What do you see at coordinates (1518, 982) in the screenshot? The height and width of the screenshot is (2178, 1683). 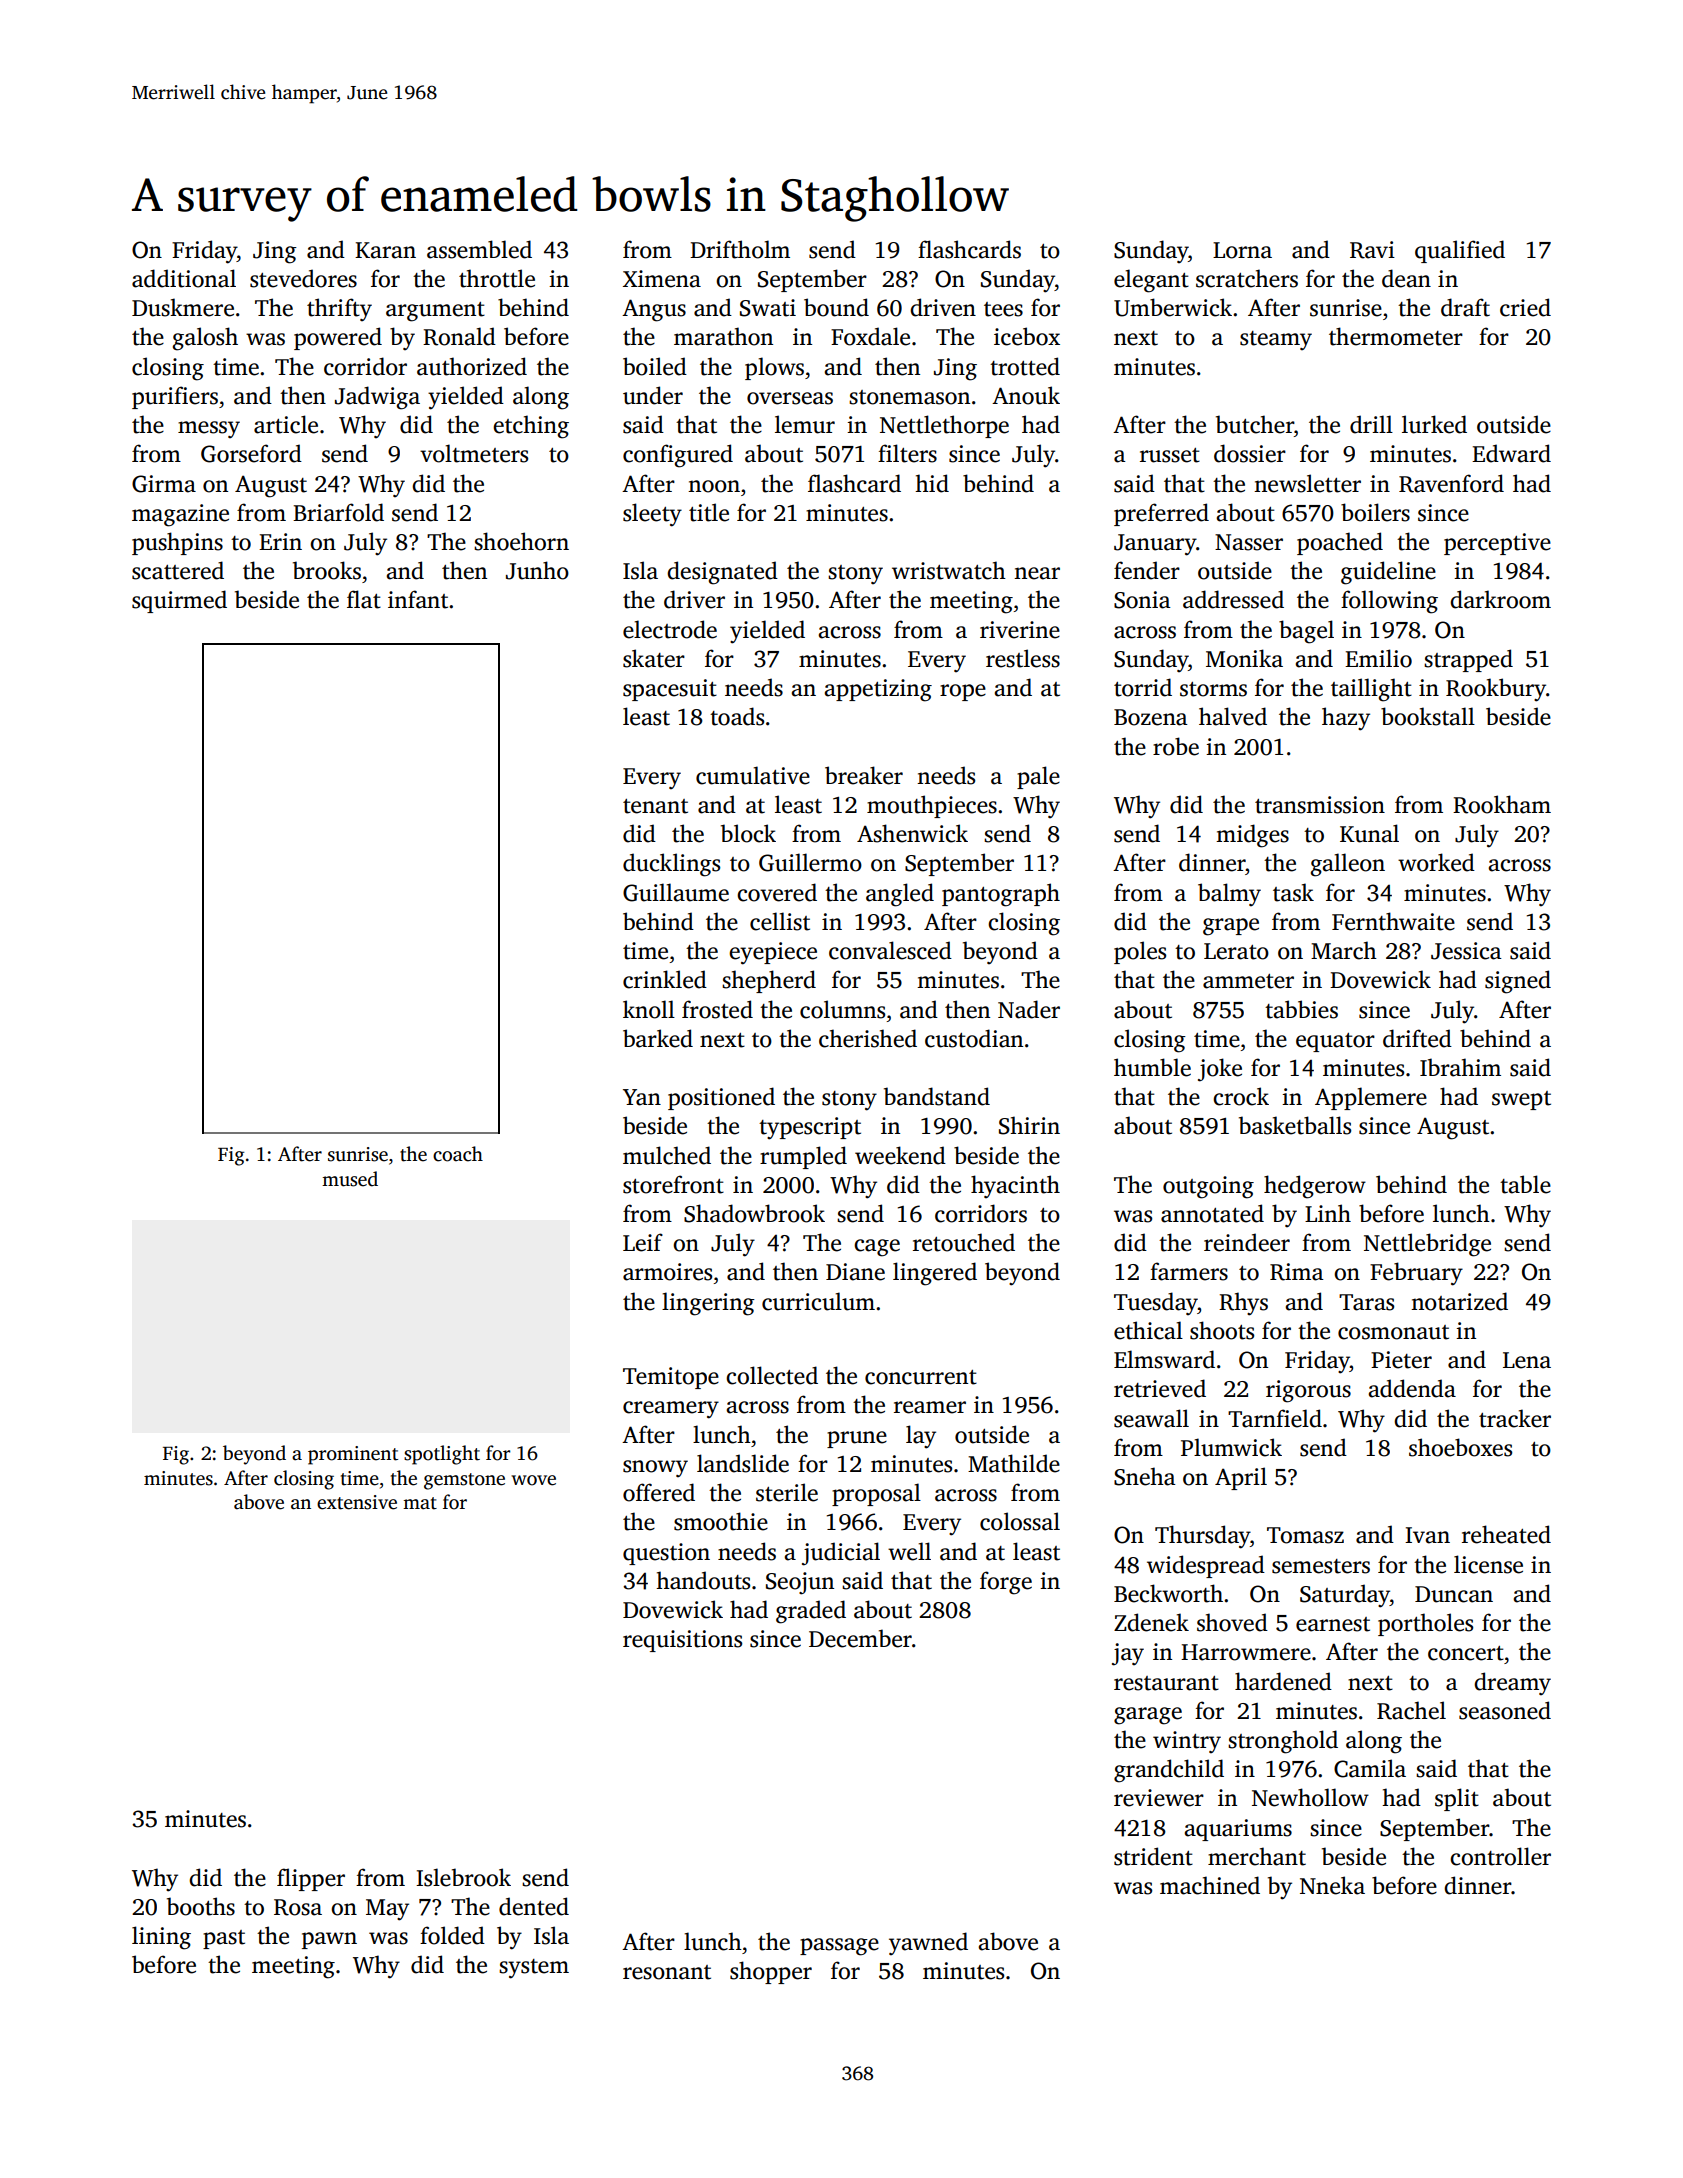 I see `signed` at bounding box center [1518, 982].
